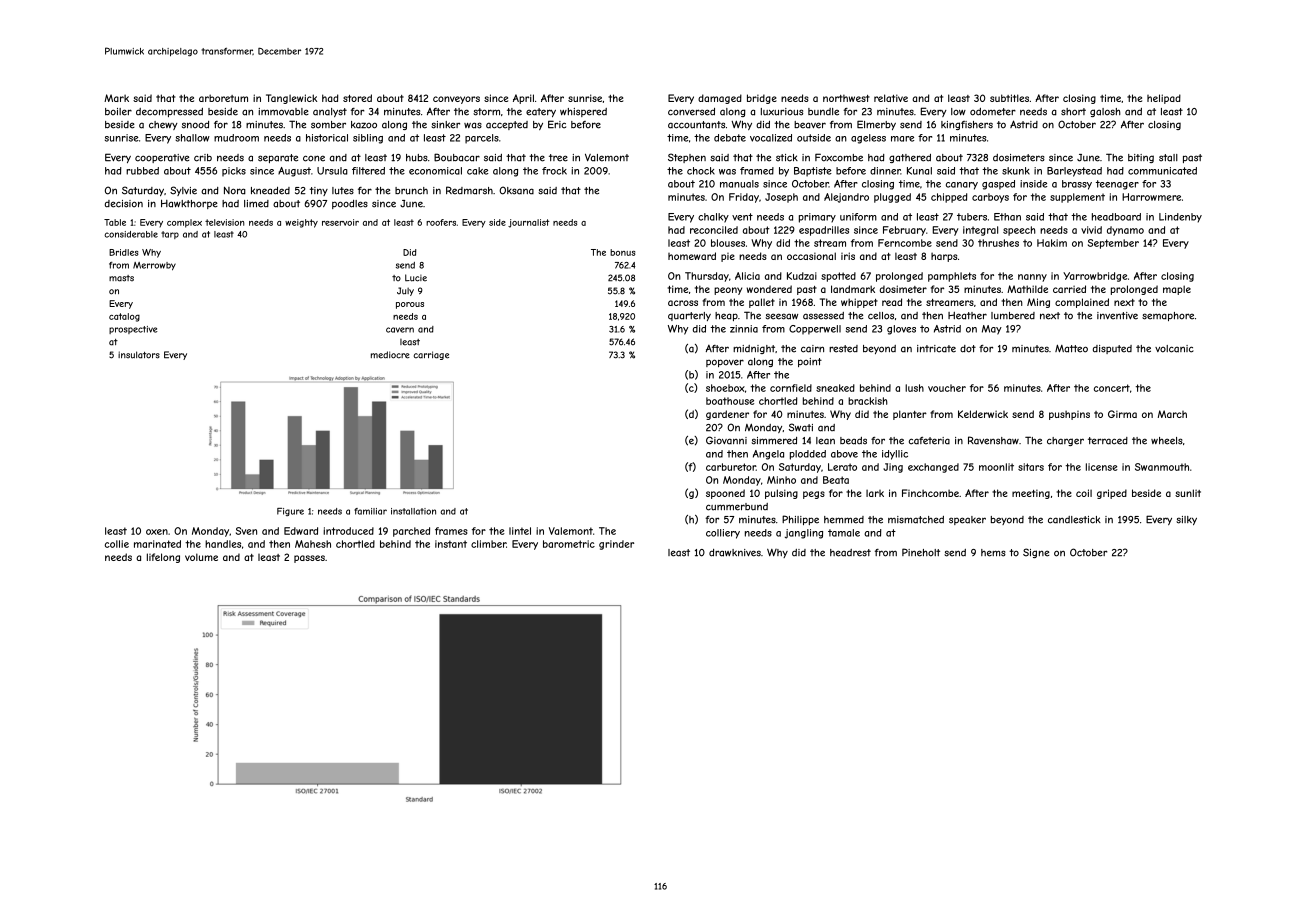 The width and height of the document is (1308, 924). What do you see at coordinates (1031, 494) in the document?
I see `meeting` at bounding box center [1031, 494].
